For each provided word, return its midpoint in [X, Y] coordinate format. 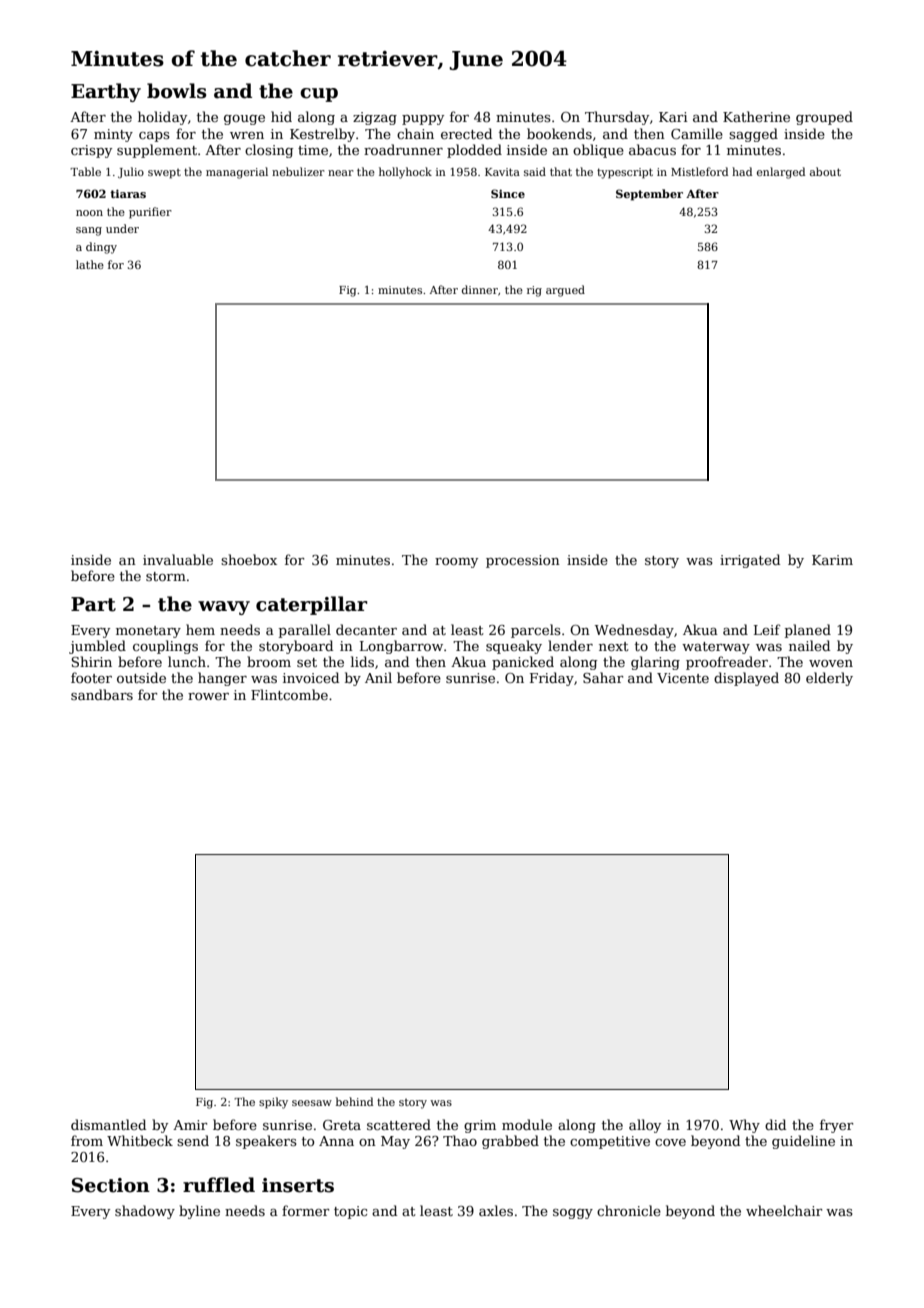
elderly [829, 679]
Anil [378, 677]
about [825, 171]
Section [111, 1185]
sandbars [102, 694]
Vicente [683, 678]
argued [565, 291]
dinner [480, 289]
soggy [573, 1214]
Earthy [106, 92]
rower [208, 696]
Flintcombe [289, 694]
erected [466, 133]
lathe [90, 264]
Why [744, 1126]
